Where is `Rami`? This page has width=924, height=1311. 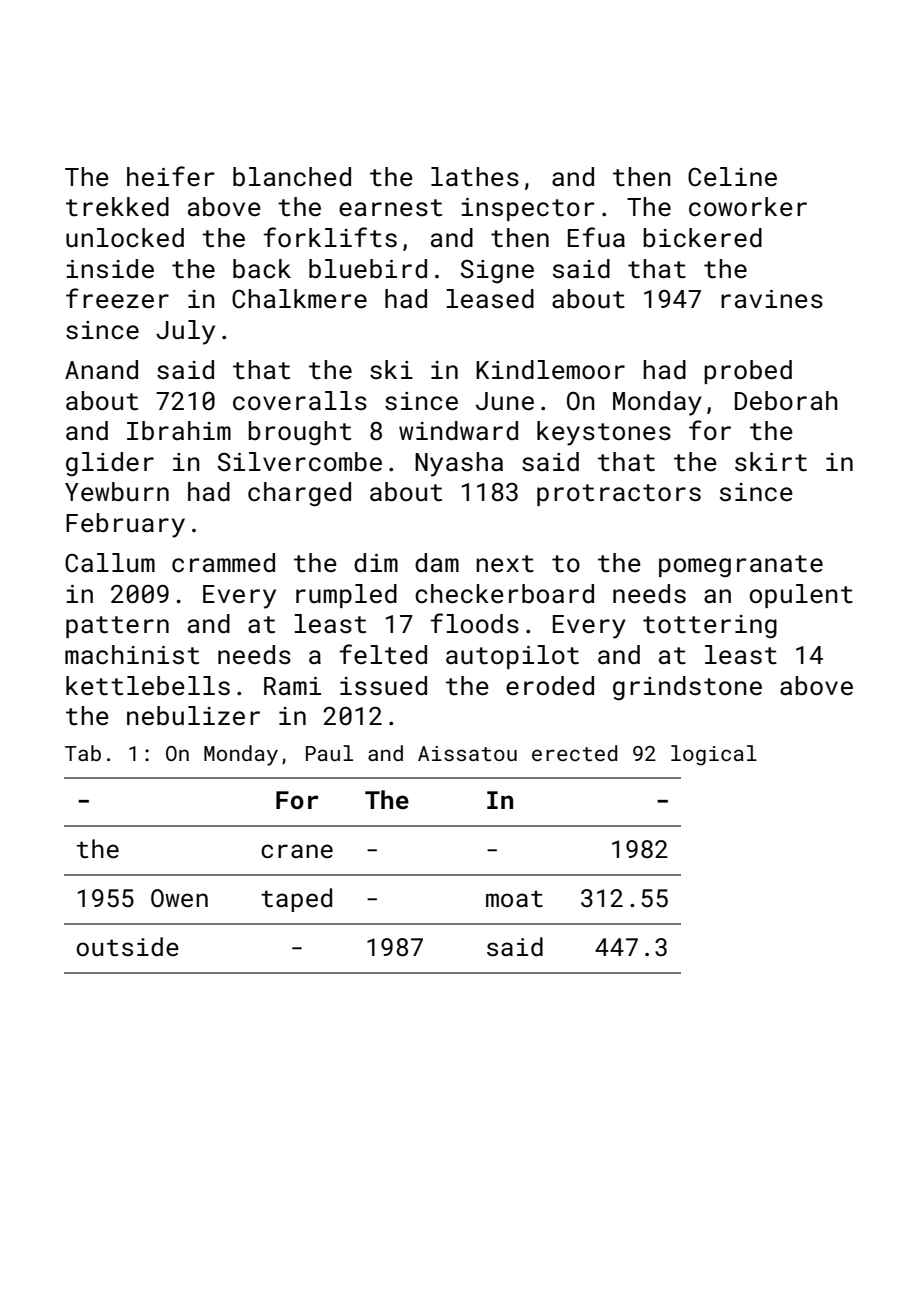 Rami is located at coordinates (292, 686).
